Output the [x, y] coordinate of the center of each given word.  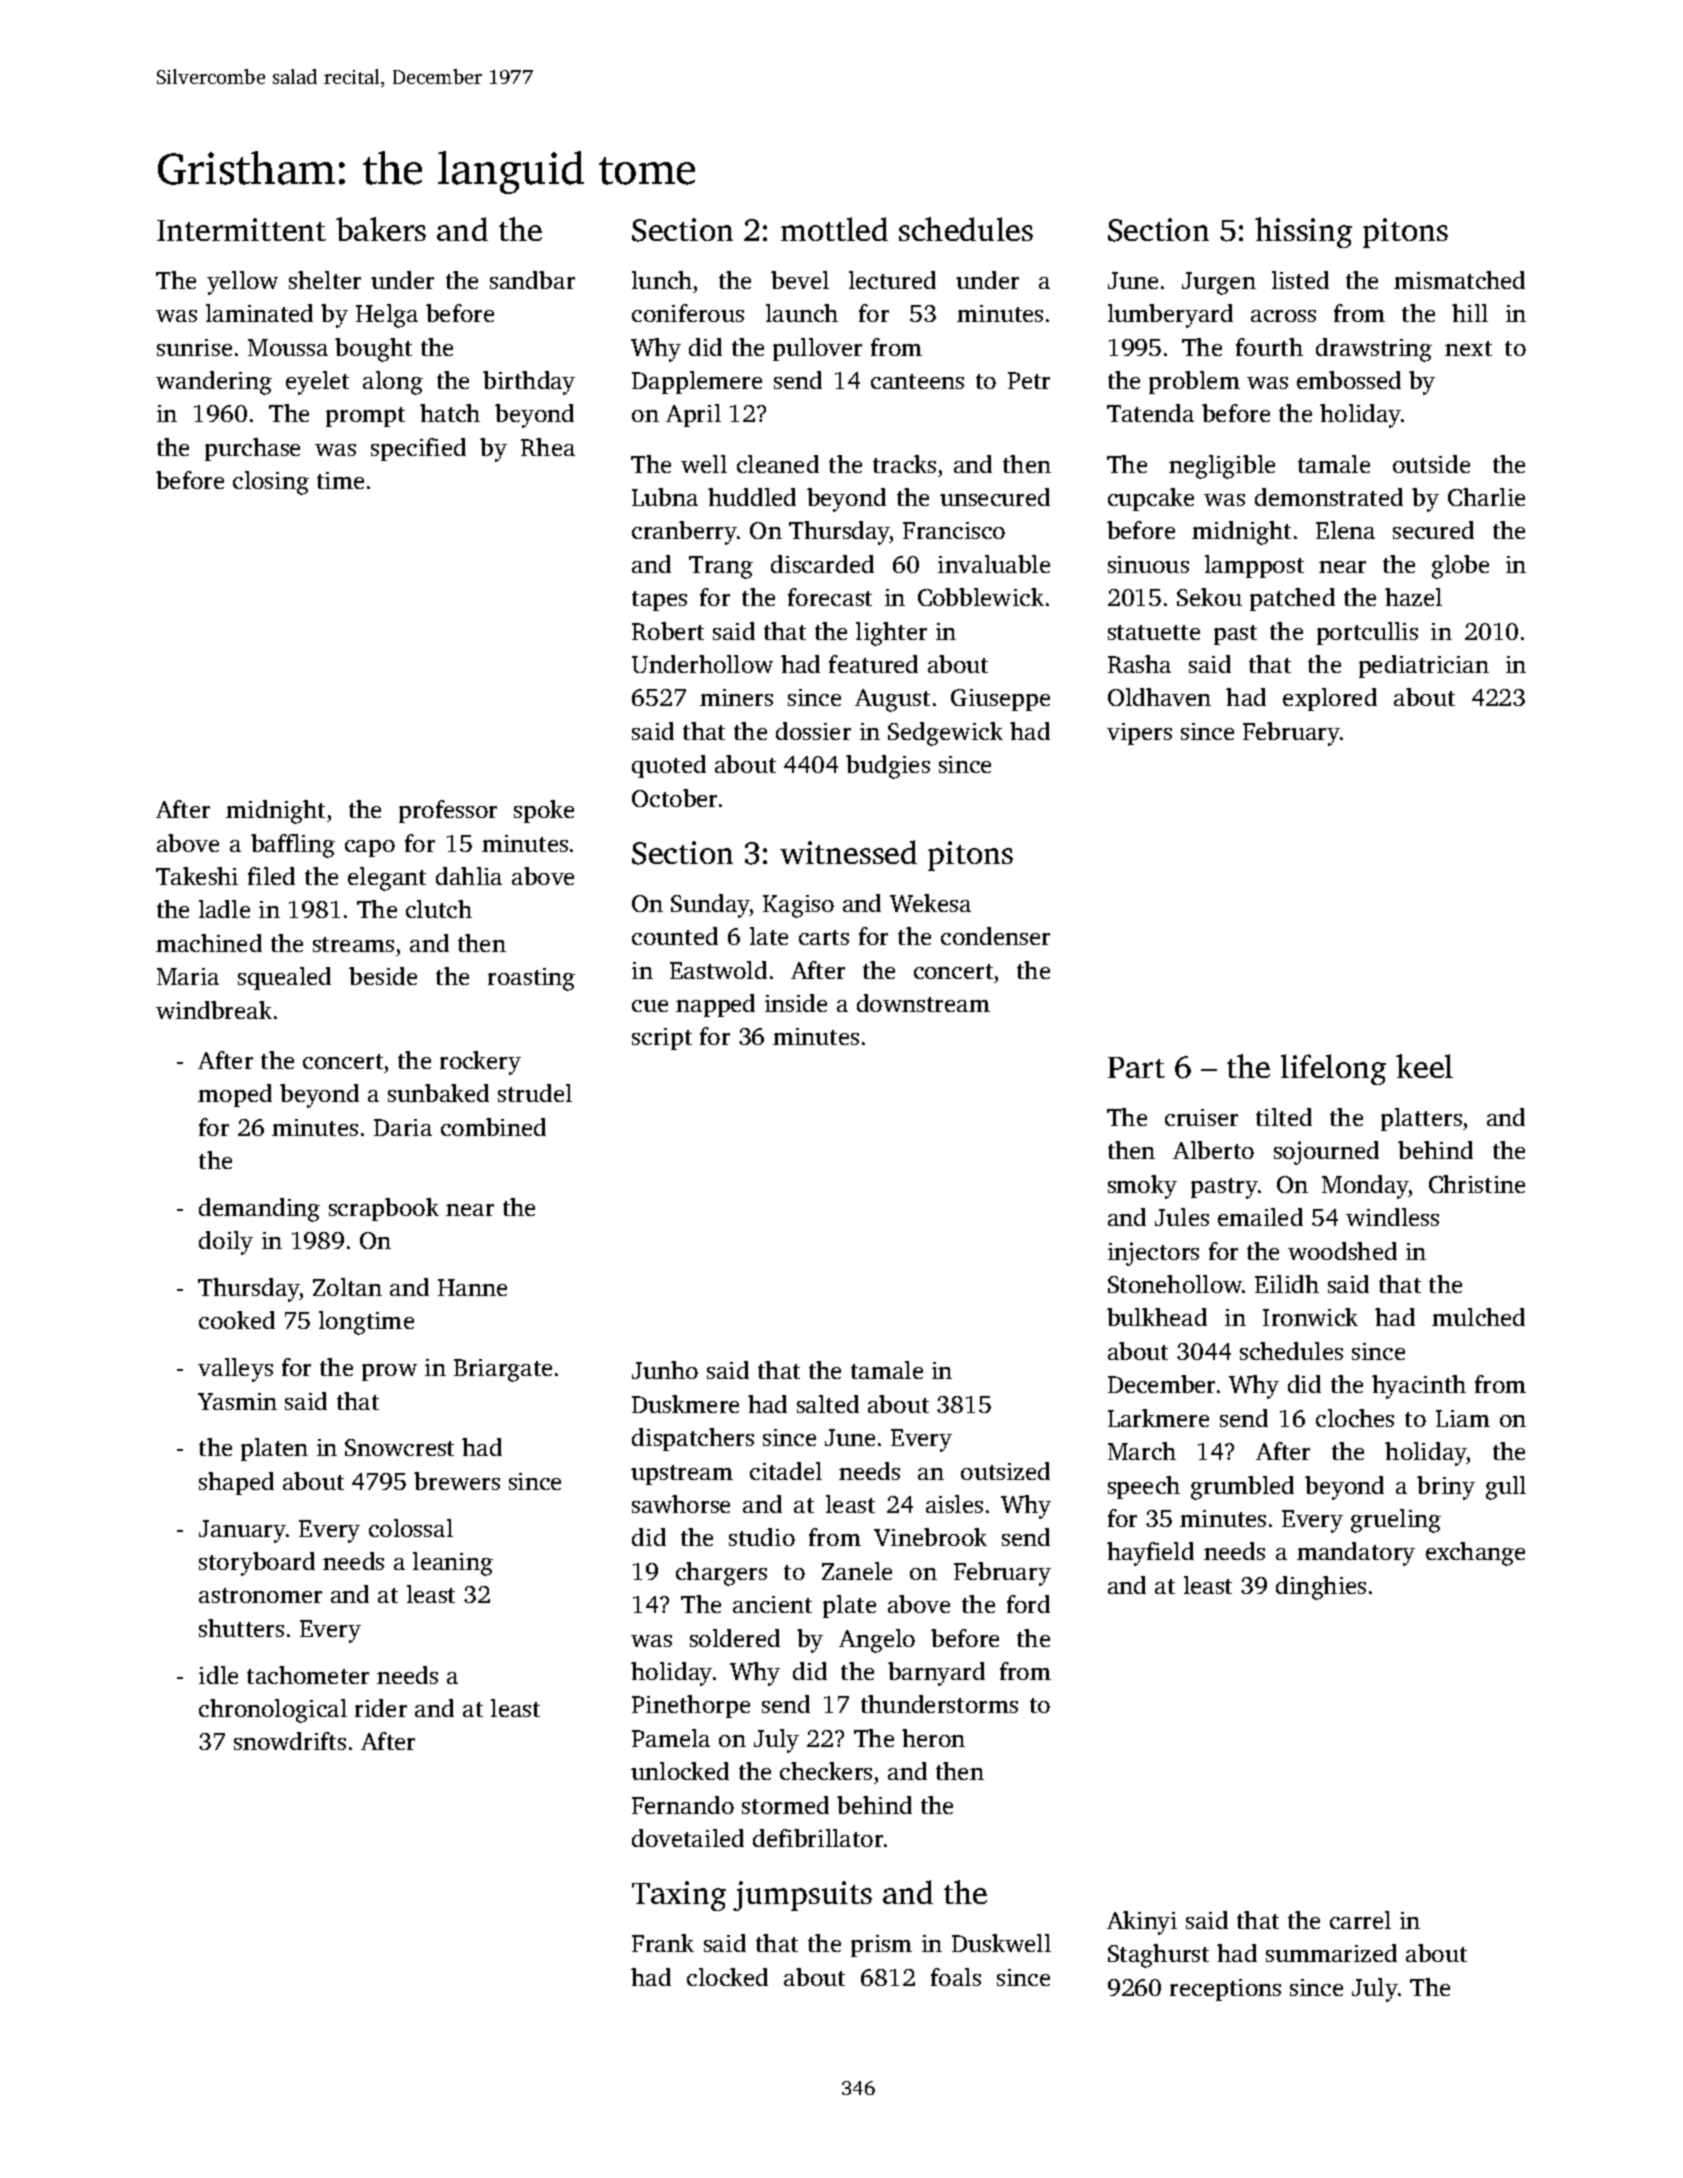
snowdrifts [290, 1741]
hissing [1303, 232]
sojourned [1326, 1153]
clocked [727, 1977]
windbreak [214, 1010]
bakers [381, 229]
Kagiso [798, 906]
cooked [237, 1320]
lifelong [1333, 1069]
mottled [834, 229]
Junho [665, 1370]
